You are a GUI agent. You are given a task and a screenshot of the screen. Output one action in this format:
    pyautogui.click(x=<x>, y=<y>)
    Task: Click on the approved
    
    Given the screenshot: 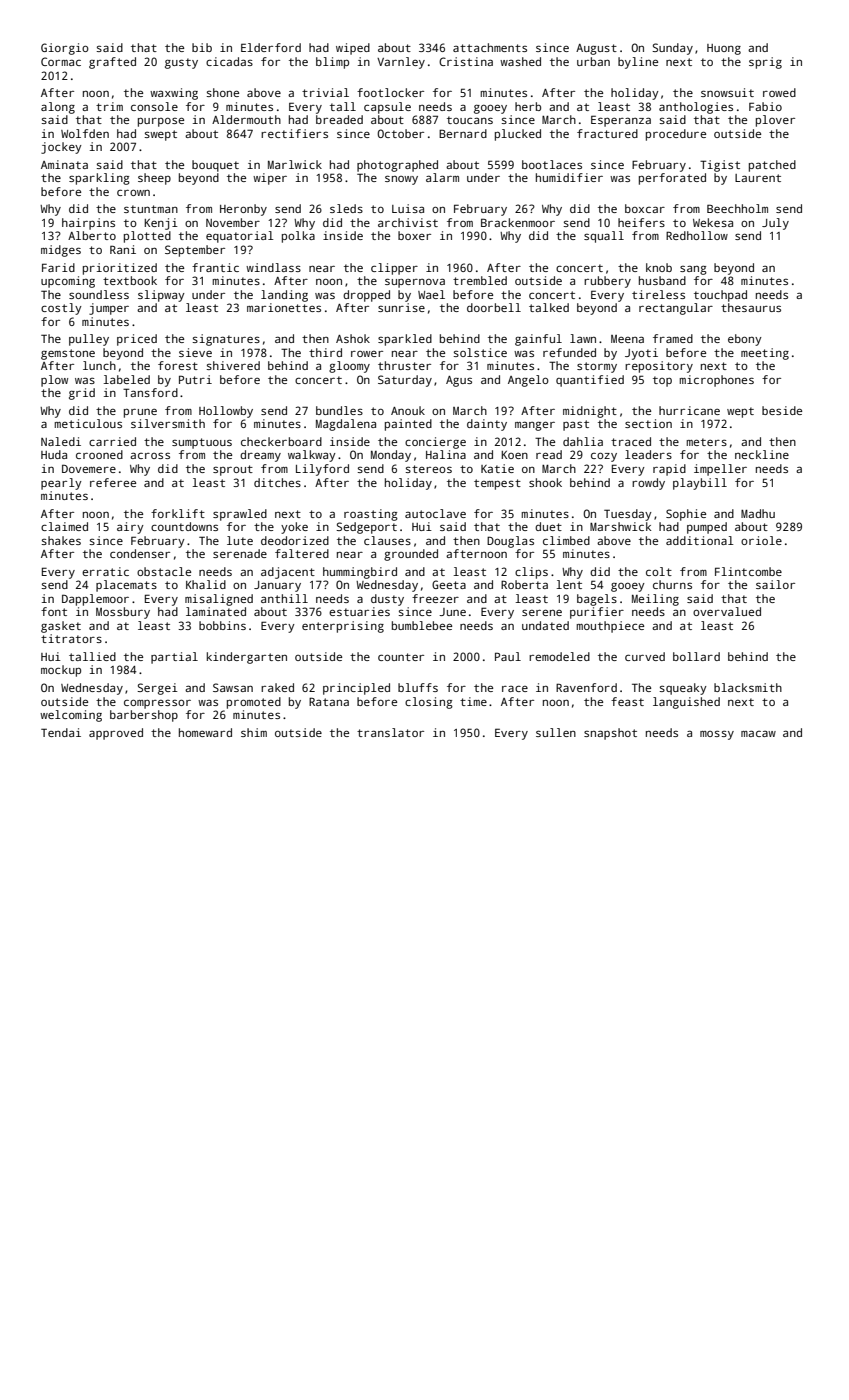 What is the action you would take?
    pyautogui.click(x=116, y=734)
